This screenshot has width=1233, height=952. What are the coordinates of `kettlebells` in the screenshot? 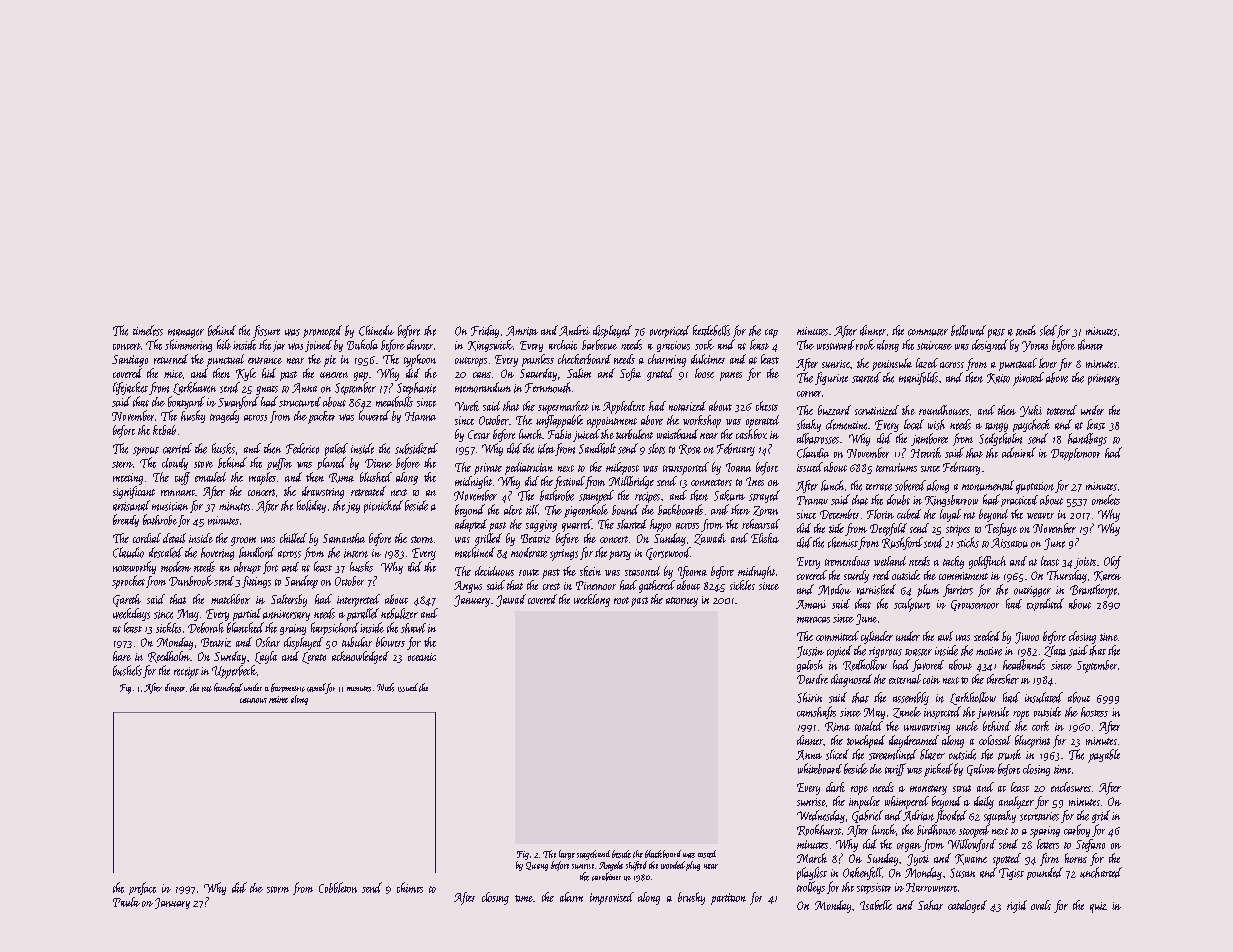 It's located at (711, 330).
